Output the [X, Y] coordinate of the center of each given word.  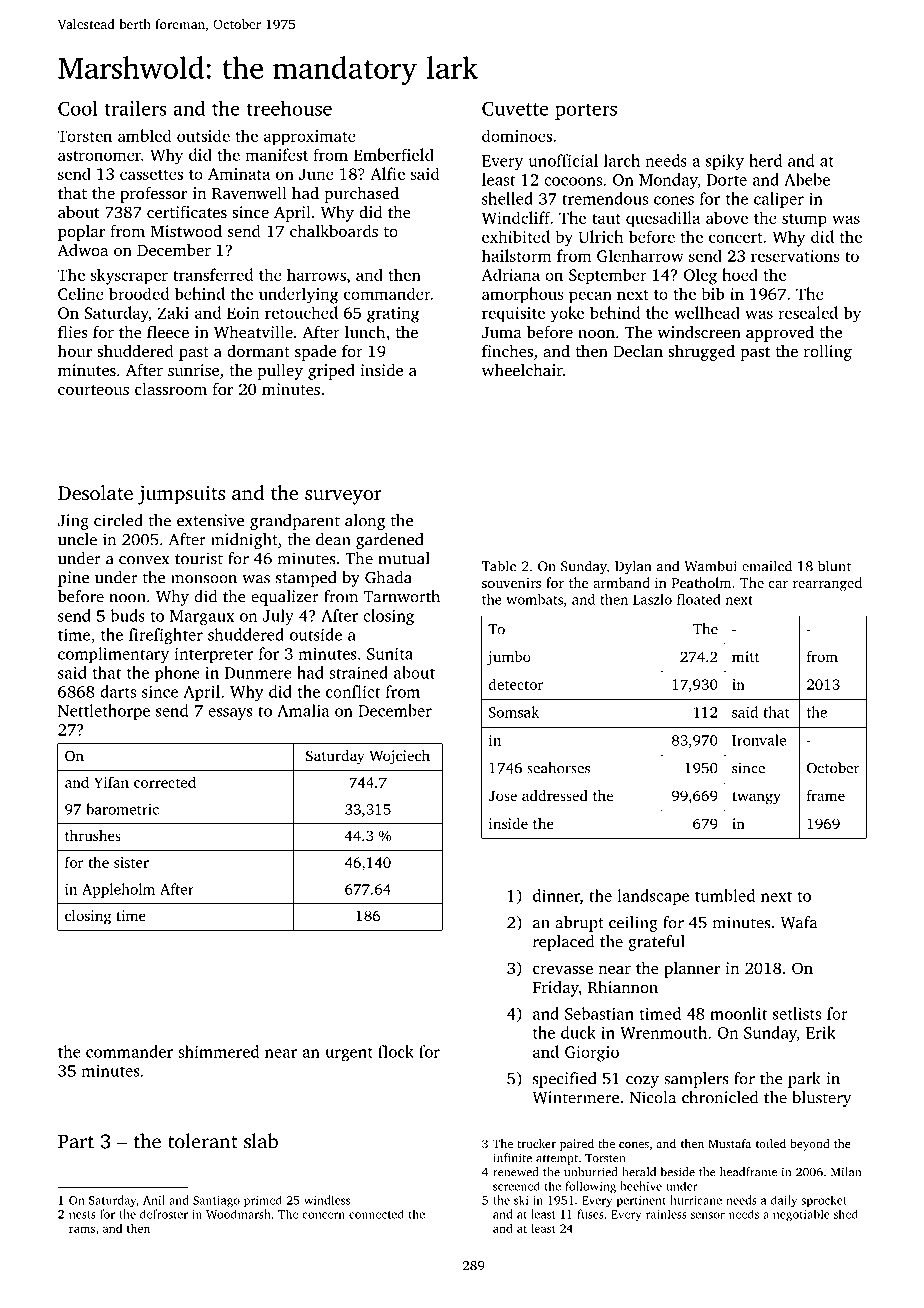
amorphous [523, 295]
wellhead [707, 312]
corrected [165, 782]
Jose [502, 796]
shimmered [218, 1051]
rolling [828, 352]
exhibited [516, 236]
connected [376, 1214]
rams [82, 1229]
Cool [78, 108]
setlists [797, 1013]
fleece [168, 331]
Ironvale [759, 740]
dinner [556, 895]
